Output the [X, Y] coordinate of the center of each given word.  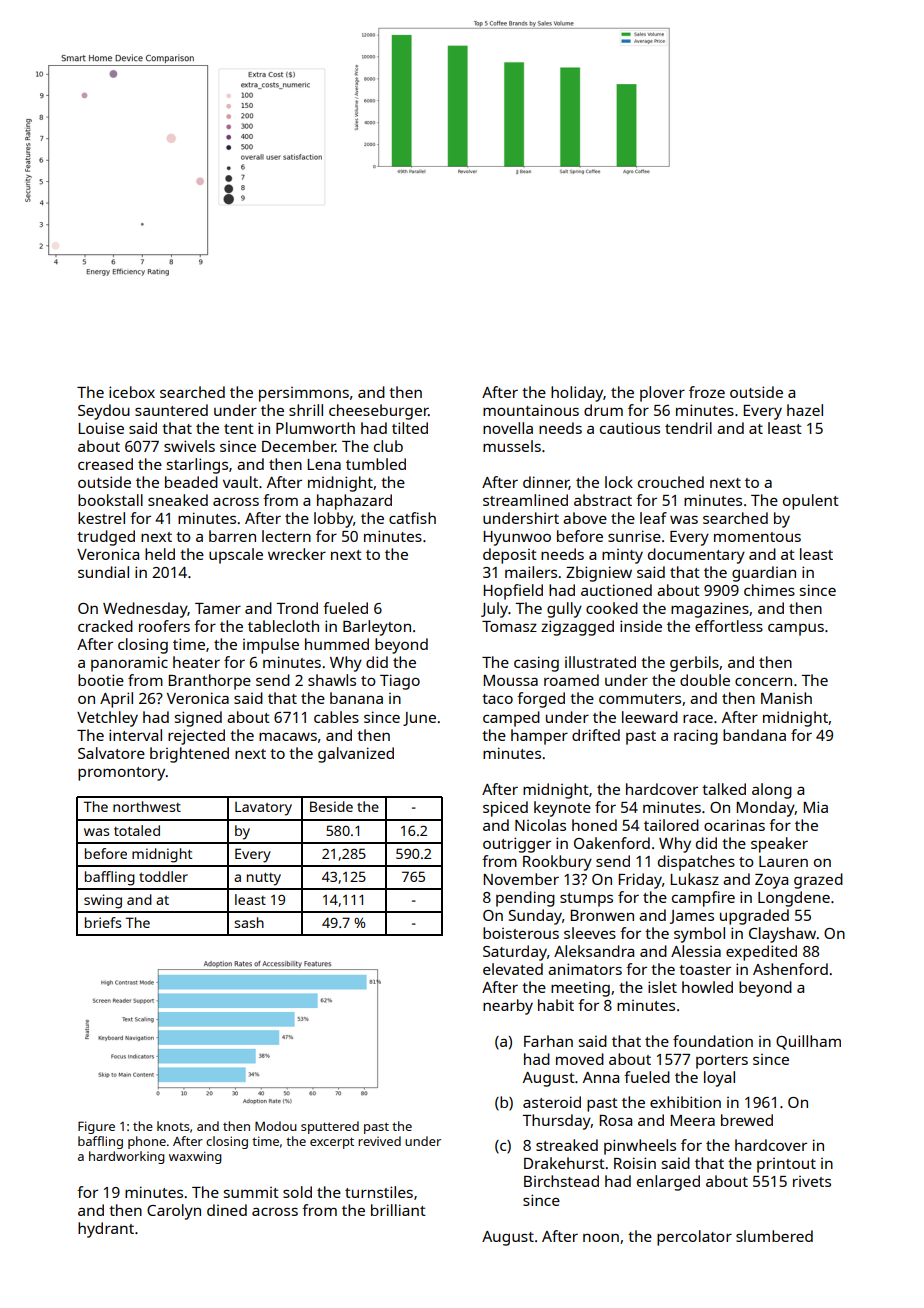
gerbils [694, 664]
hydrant [106, 1230]
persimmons [304, 394]
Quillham [808, 1042]
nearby [508, 1007]
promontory [121, 774]
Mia [815, 807]
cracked [105, 626]
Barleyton [377, 628]
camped [511, 719]
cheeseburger [378, 412]
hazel [805, 410]
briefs [103, 922]
